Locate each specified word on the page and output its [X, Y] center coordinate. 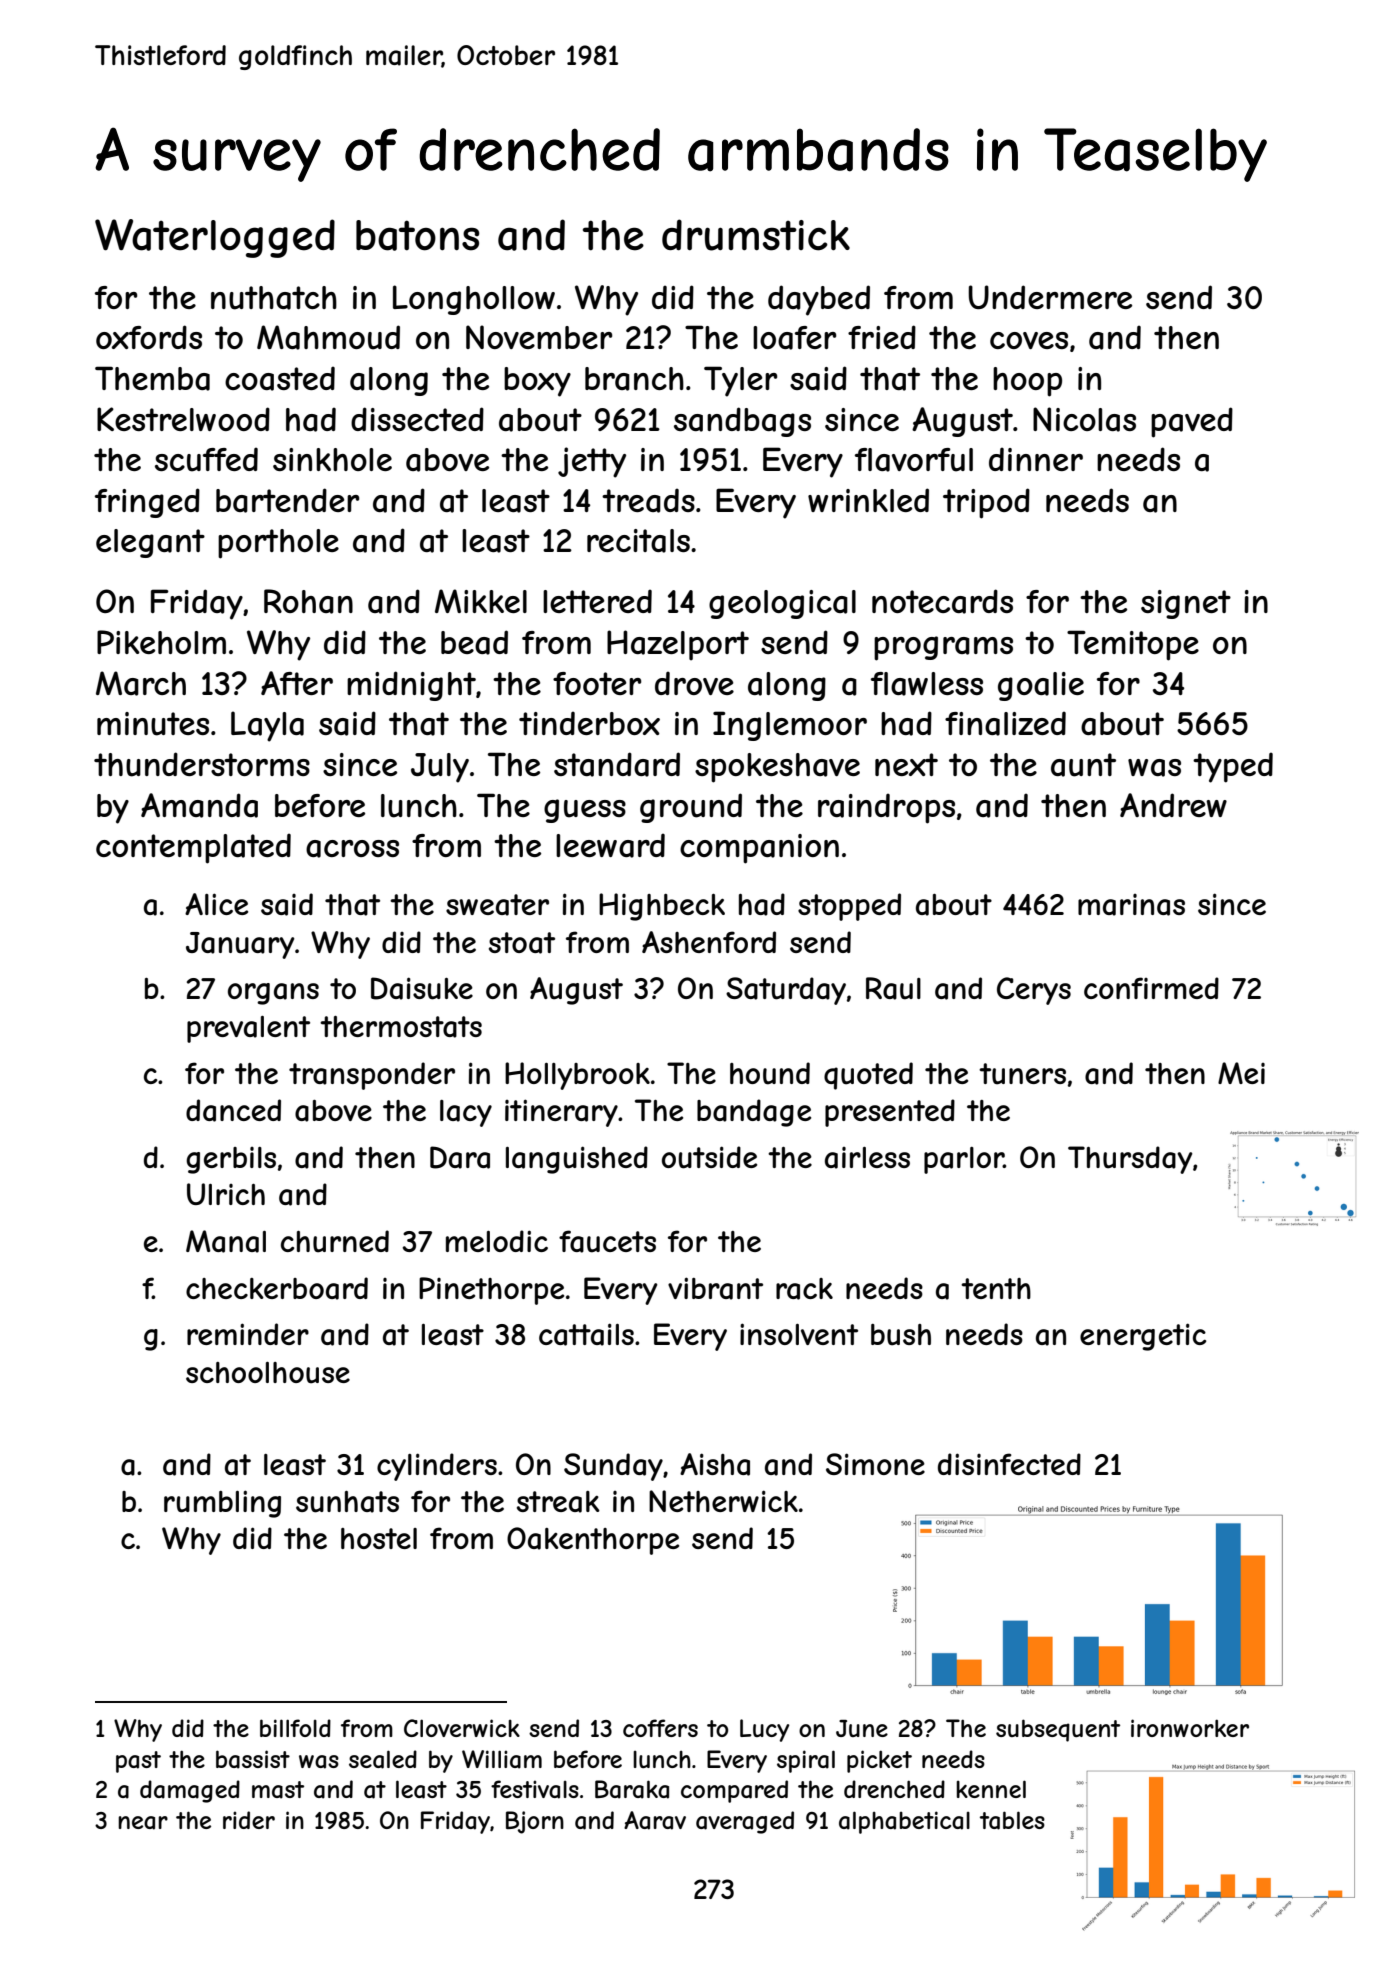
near [143, 1823]
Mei [1241, 1073]
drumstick [756, 235]
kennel [991, 1789]
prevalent [248, 1029]
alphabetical [904, 1822]
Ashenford [709, 942]
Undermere [1050, 297]
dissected [417, 419]
